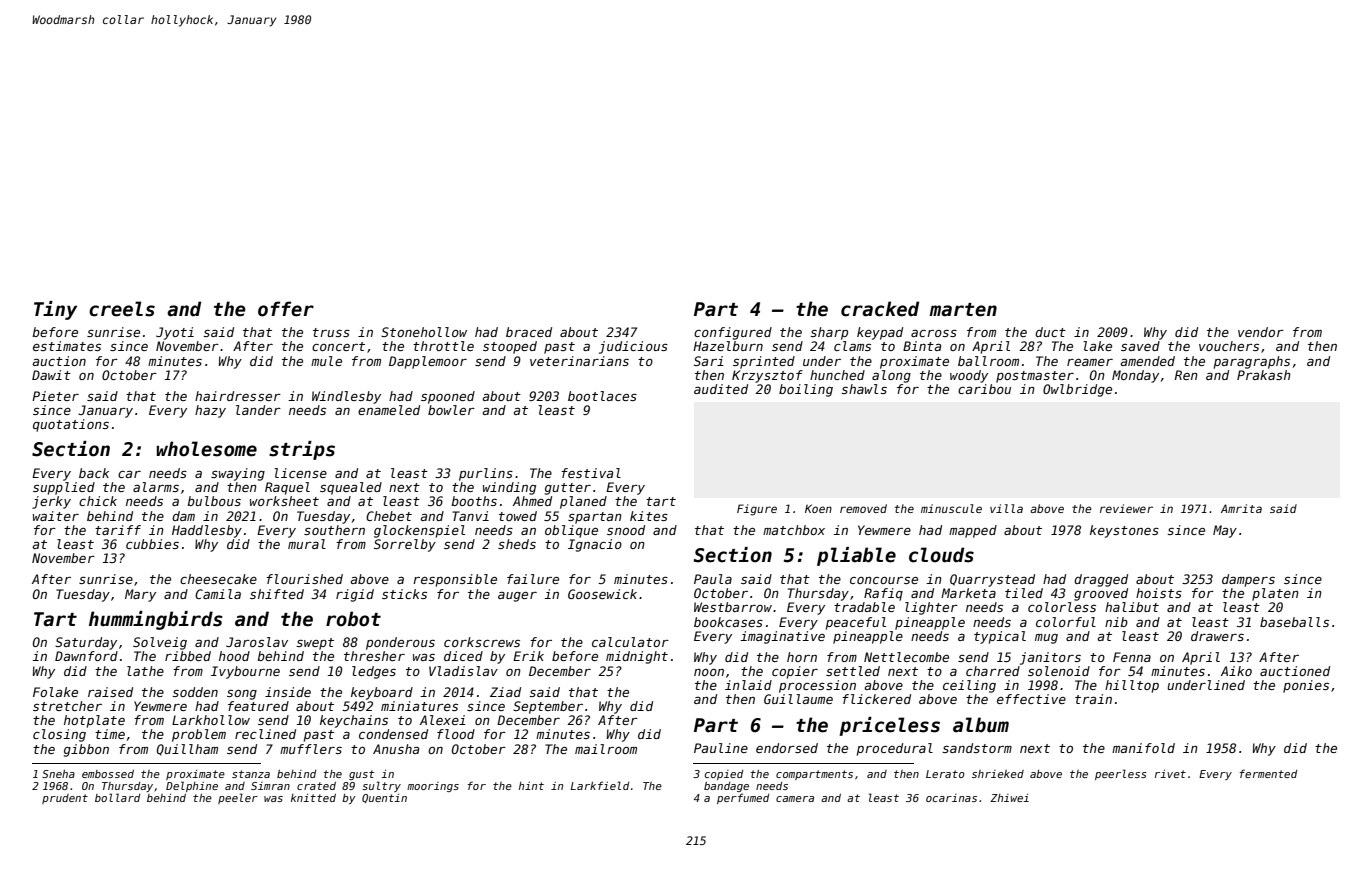 This page has width=1372, height=887. Describe the element at coordinates (517, 597) in the page. I see `auger` at that location.
